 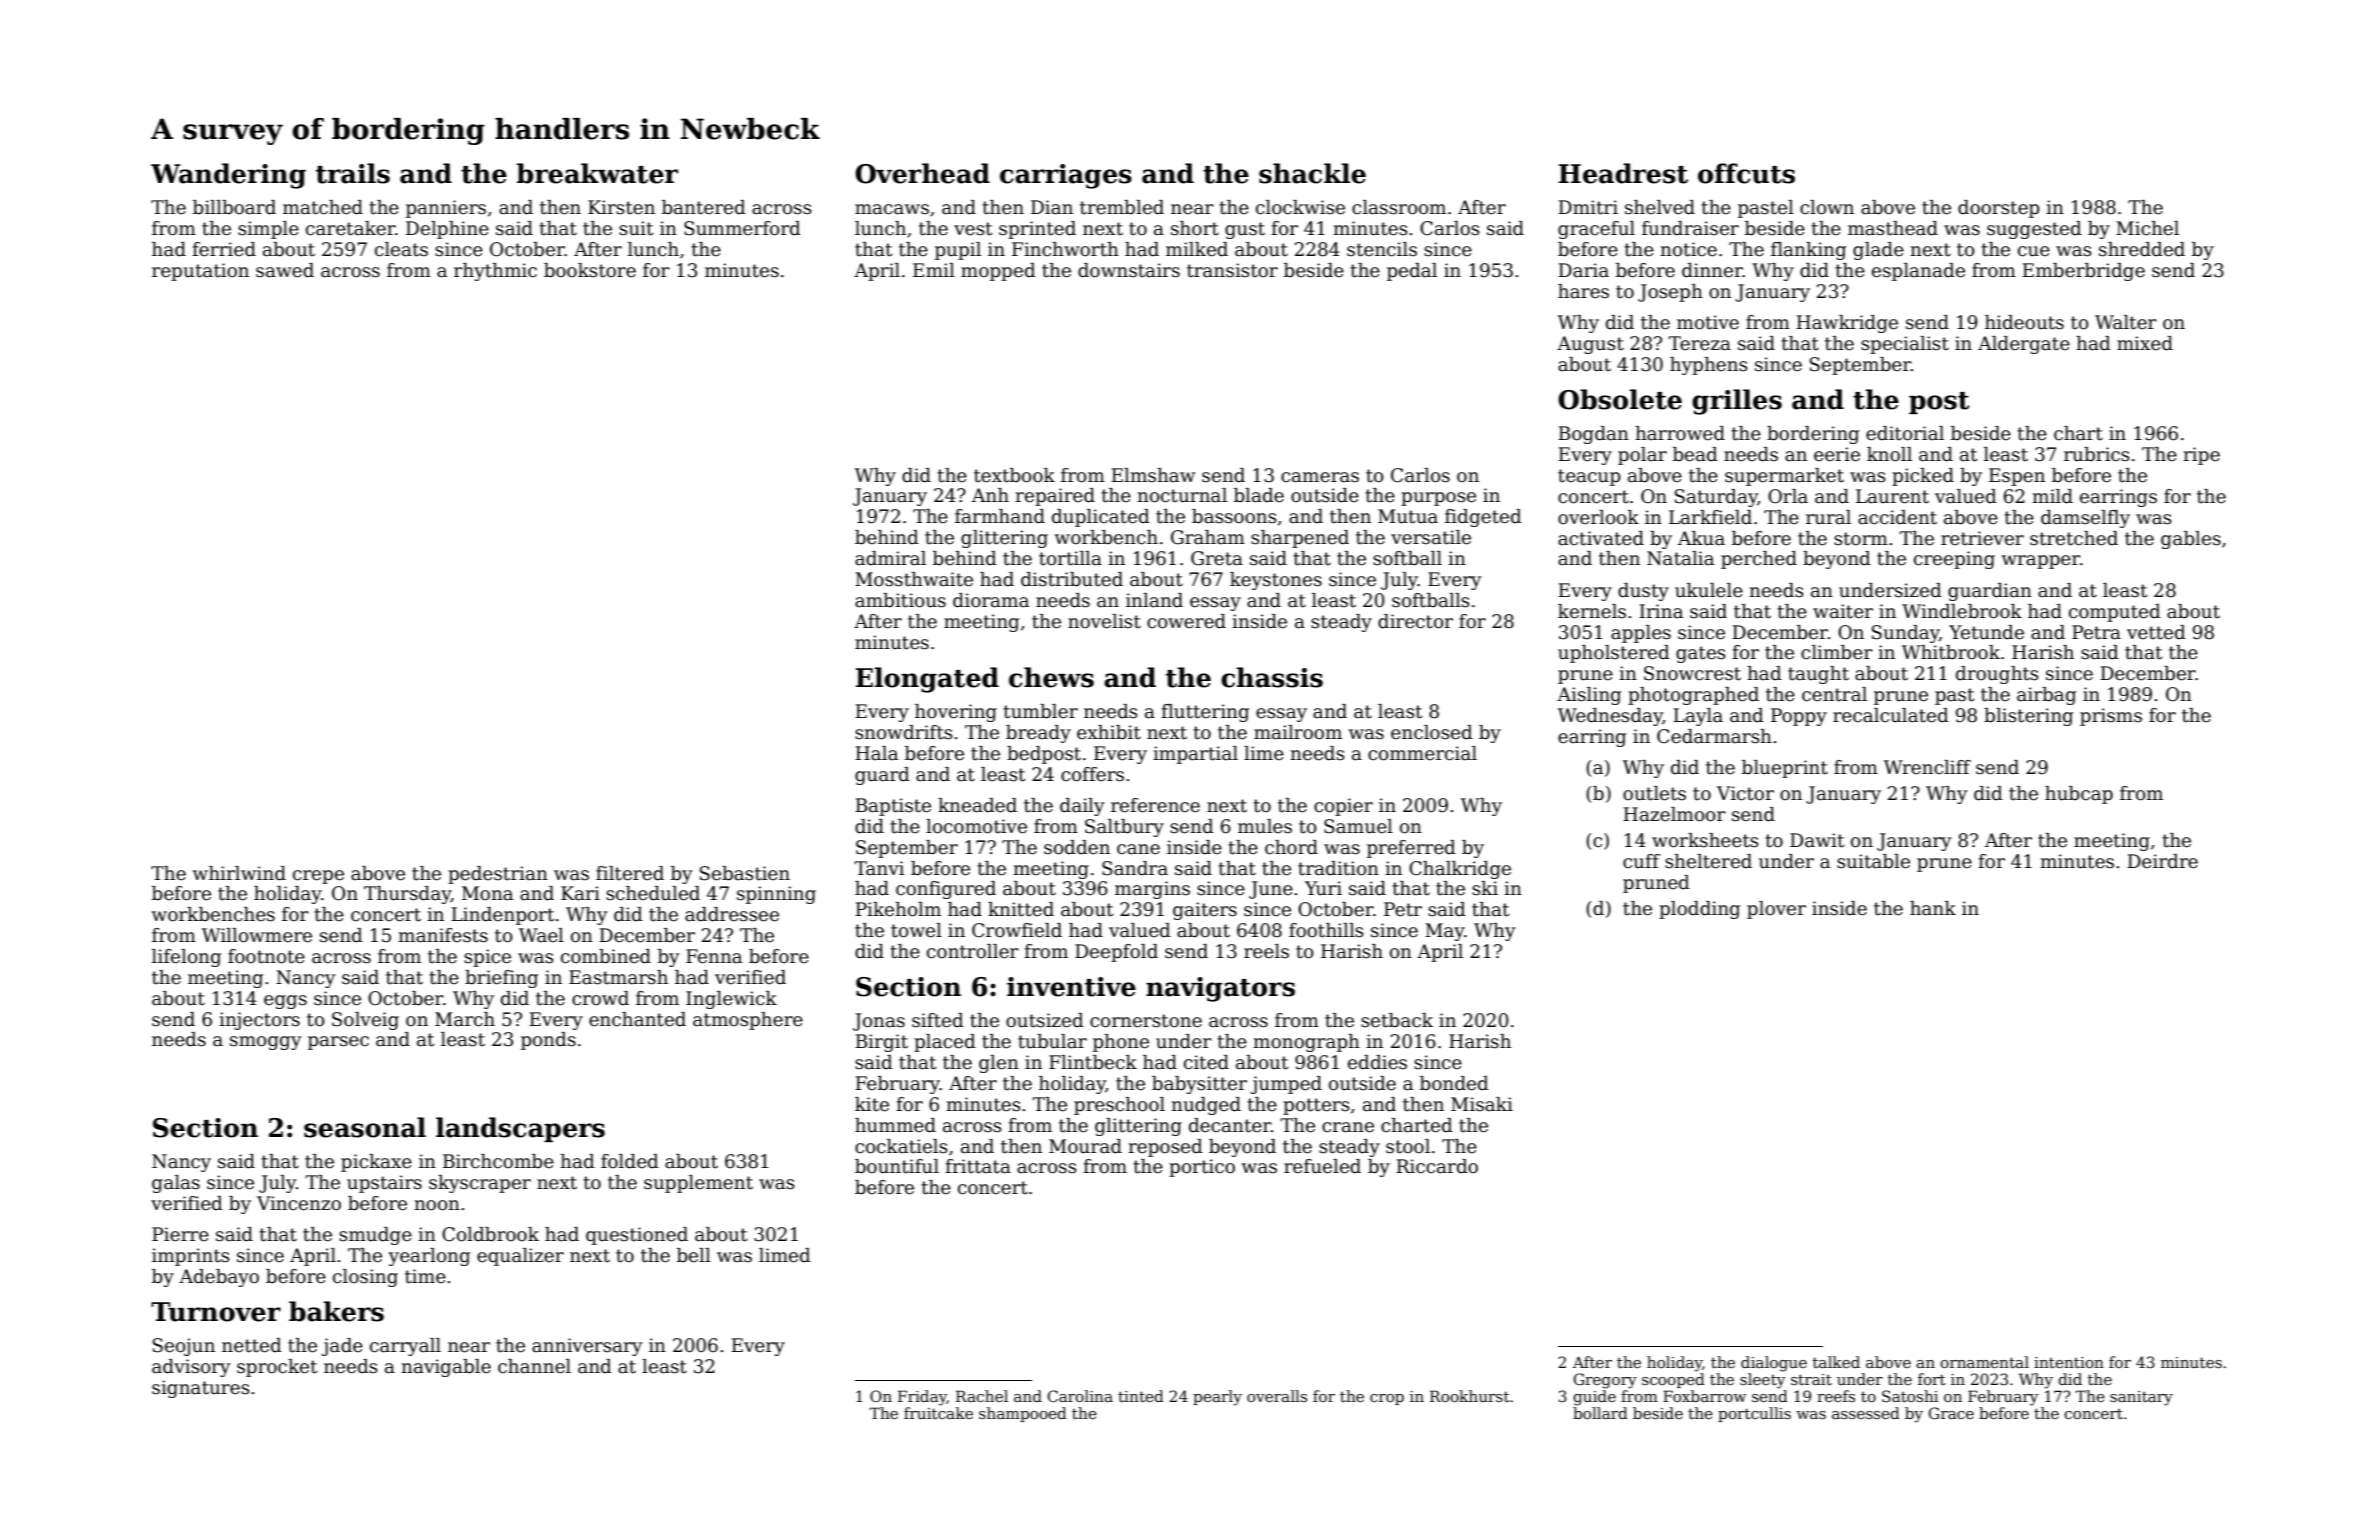 I want to click on carriages, so click(x=1066, y=176).
